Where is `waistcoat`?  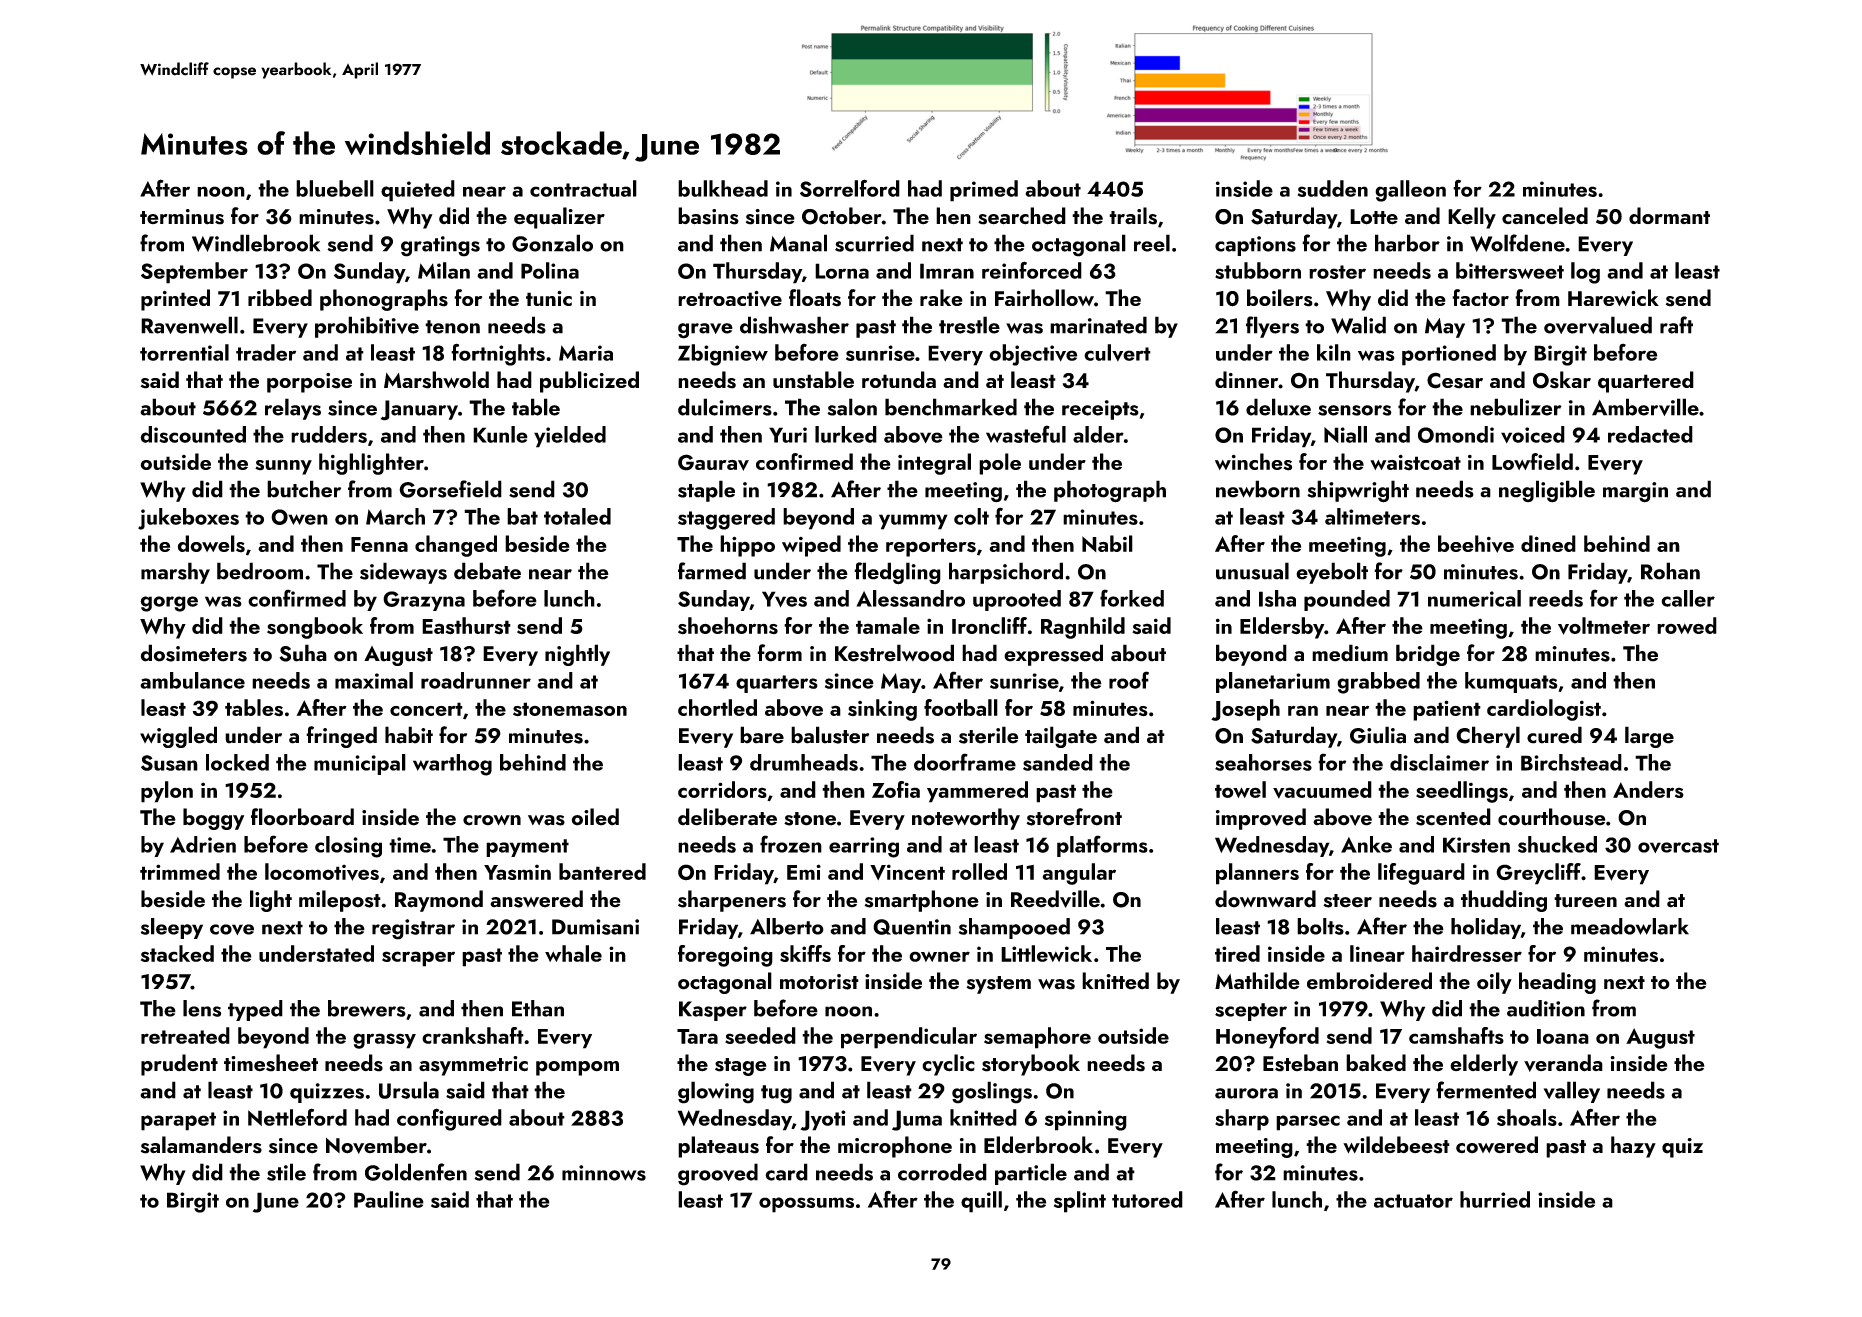
waistcoat is located at coordinates (1415, 462).
